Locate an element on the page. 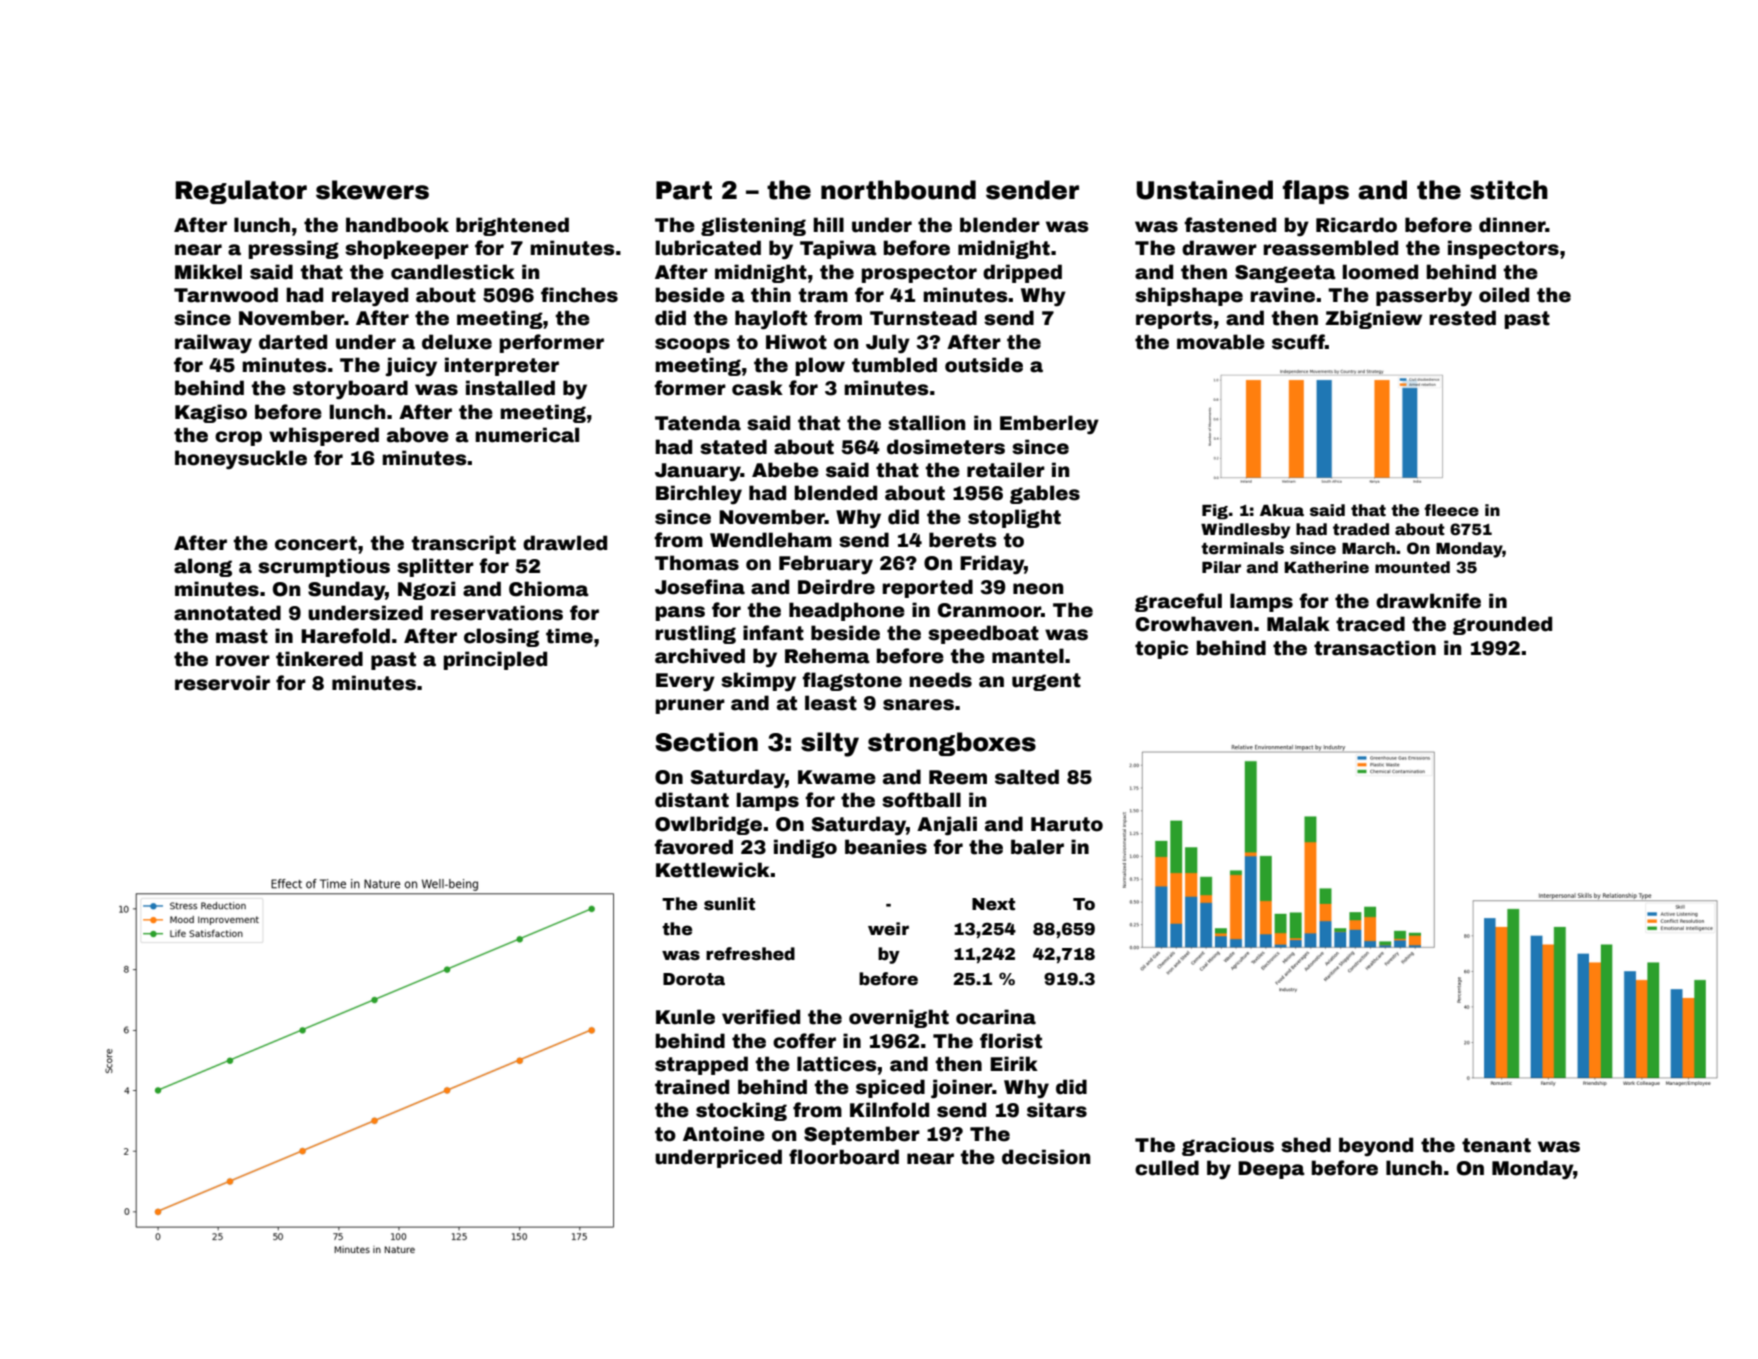  Next is located at coordinates (993, 904).
